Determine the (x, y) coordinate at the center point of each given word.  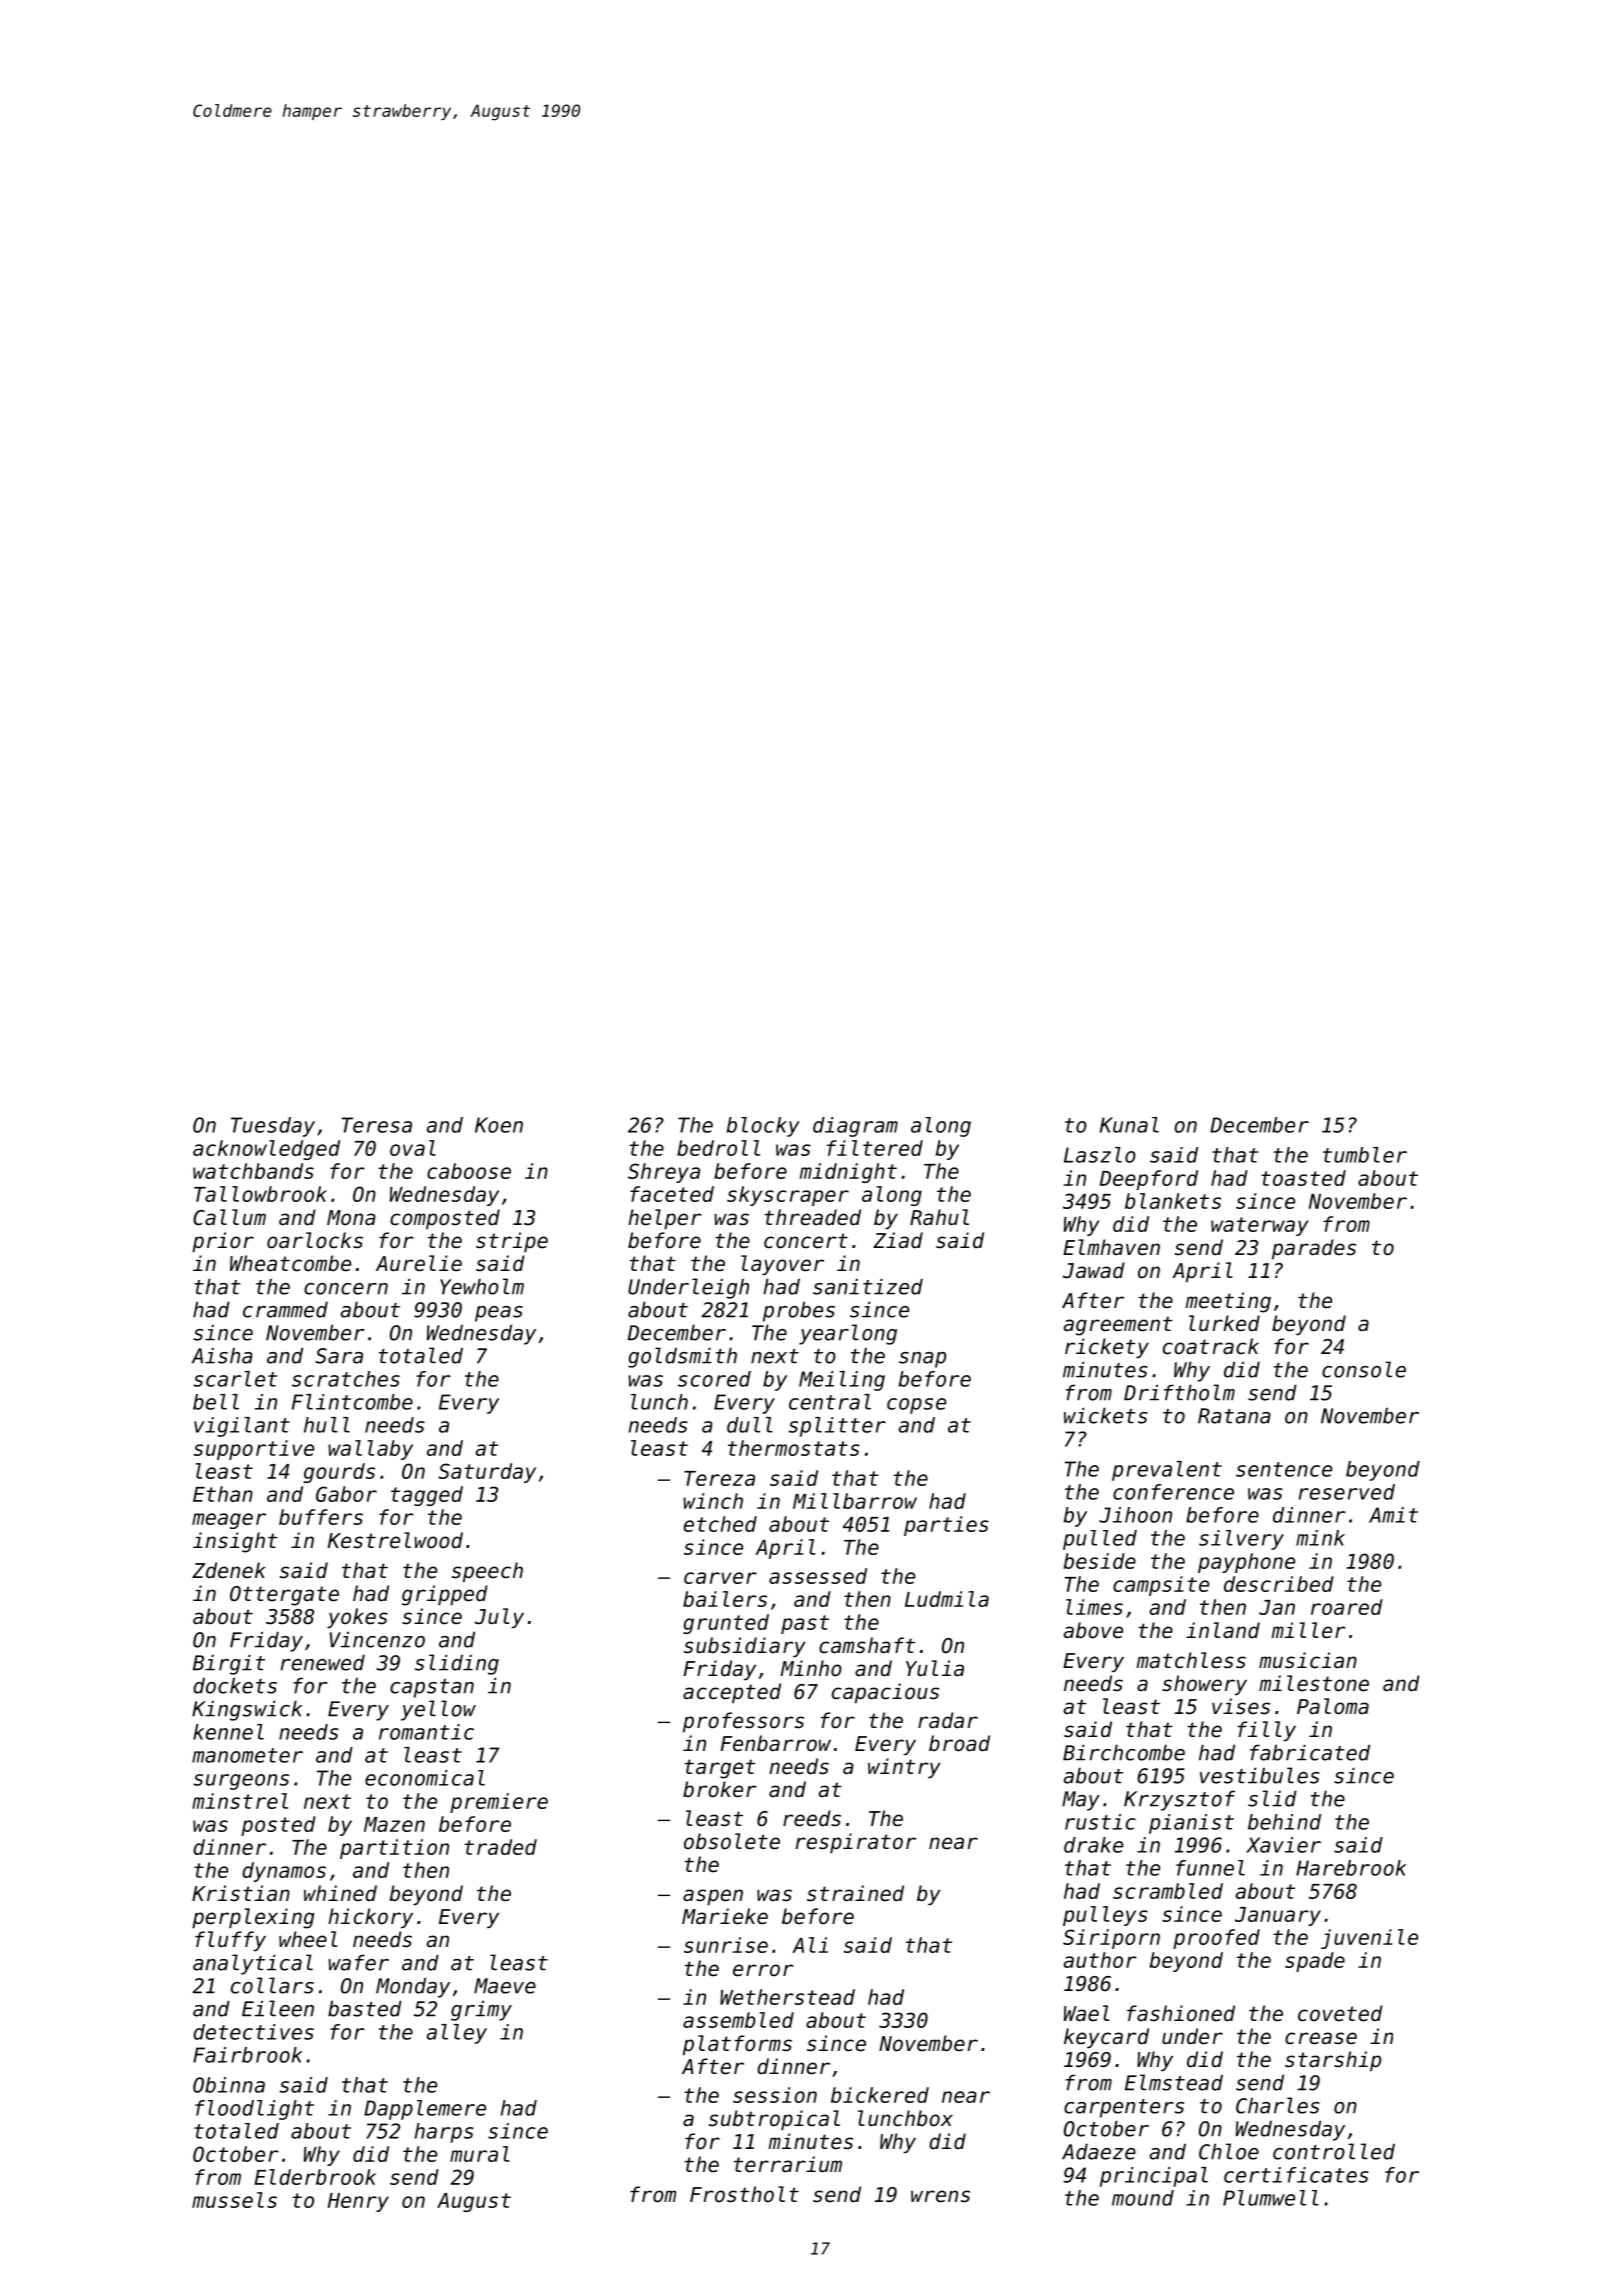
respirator (856, 1843)
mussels (234, 2200)
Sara (339, 1356)
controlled (1334, 2151)
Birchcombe (1124, 1752)
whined (340, 1893)
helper (665, 1219)
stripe (512, 1242)
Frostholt (744, 2194)
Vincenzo (377, 1639)
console (1364, 1369)
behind (1284, 1822)
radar (948, 1720)
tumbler (1365, 1155)
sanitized (868, 1286)
